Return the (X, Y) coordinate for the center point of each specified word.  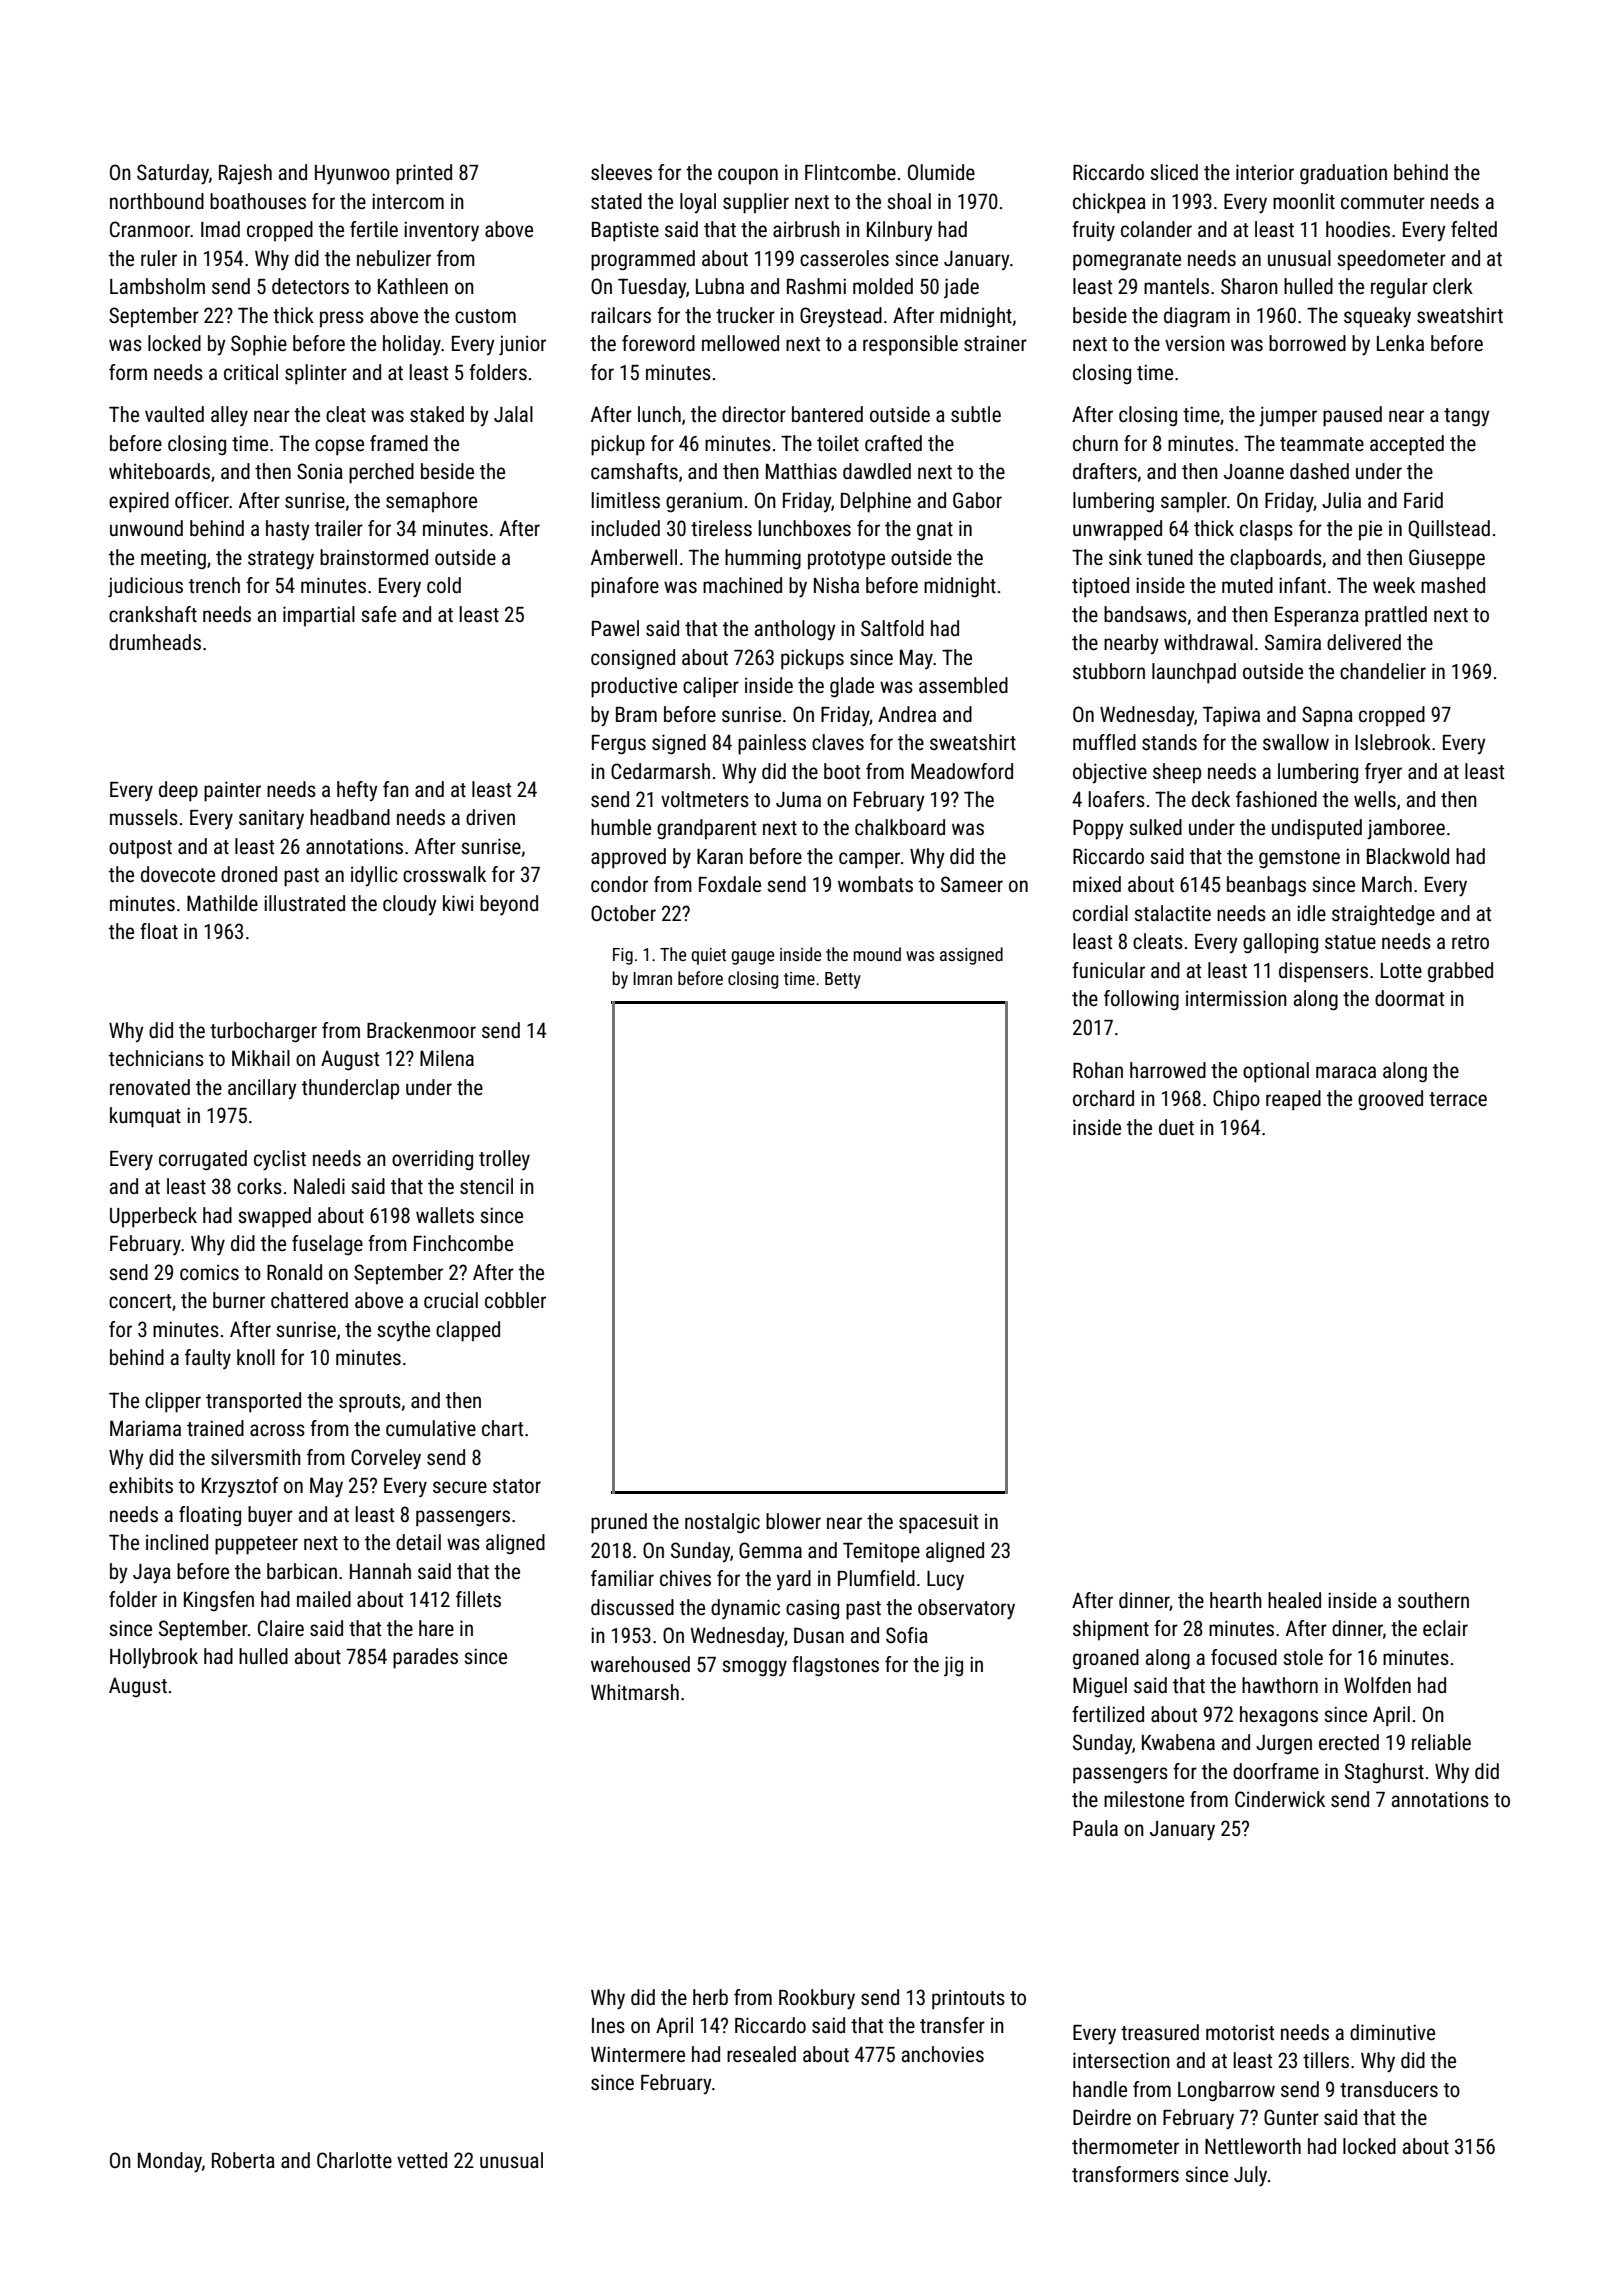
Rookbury (817, 1999)
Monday (170, 2162)
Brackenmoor (421, 1030)
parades (425, 1658)
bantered (827, 414)
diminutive (1392, 2032)
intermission (1236, 998)
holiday (412, 345)
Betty (843, 980)
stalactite (1172, 913)
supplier (756, 203)
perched (381, 473)
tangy (1467, 417)
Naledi (319, 1186)
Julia (1341, 500)
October (623, 913)
